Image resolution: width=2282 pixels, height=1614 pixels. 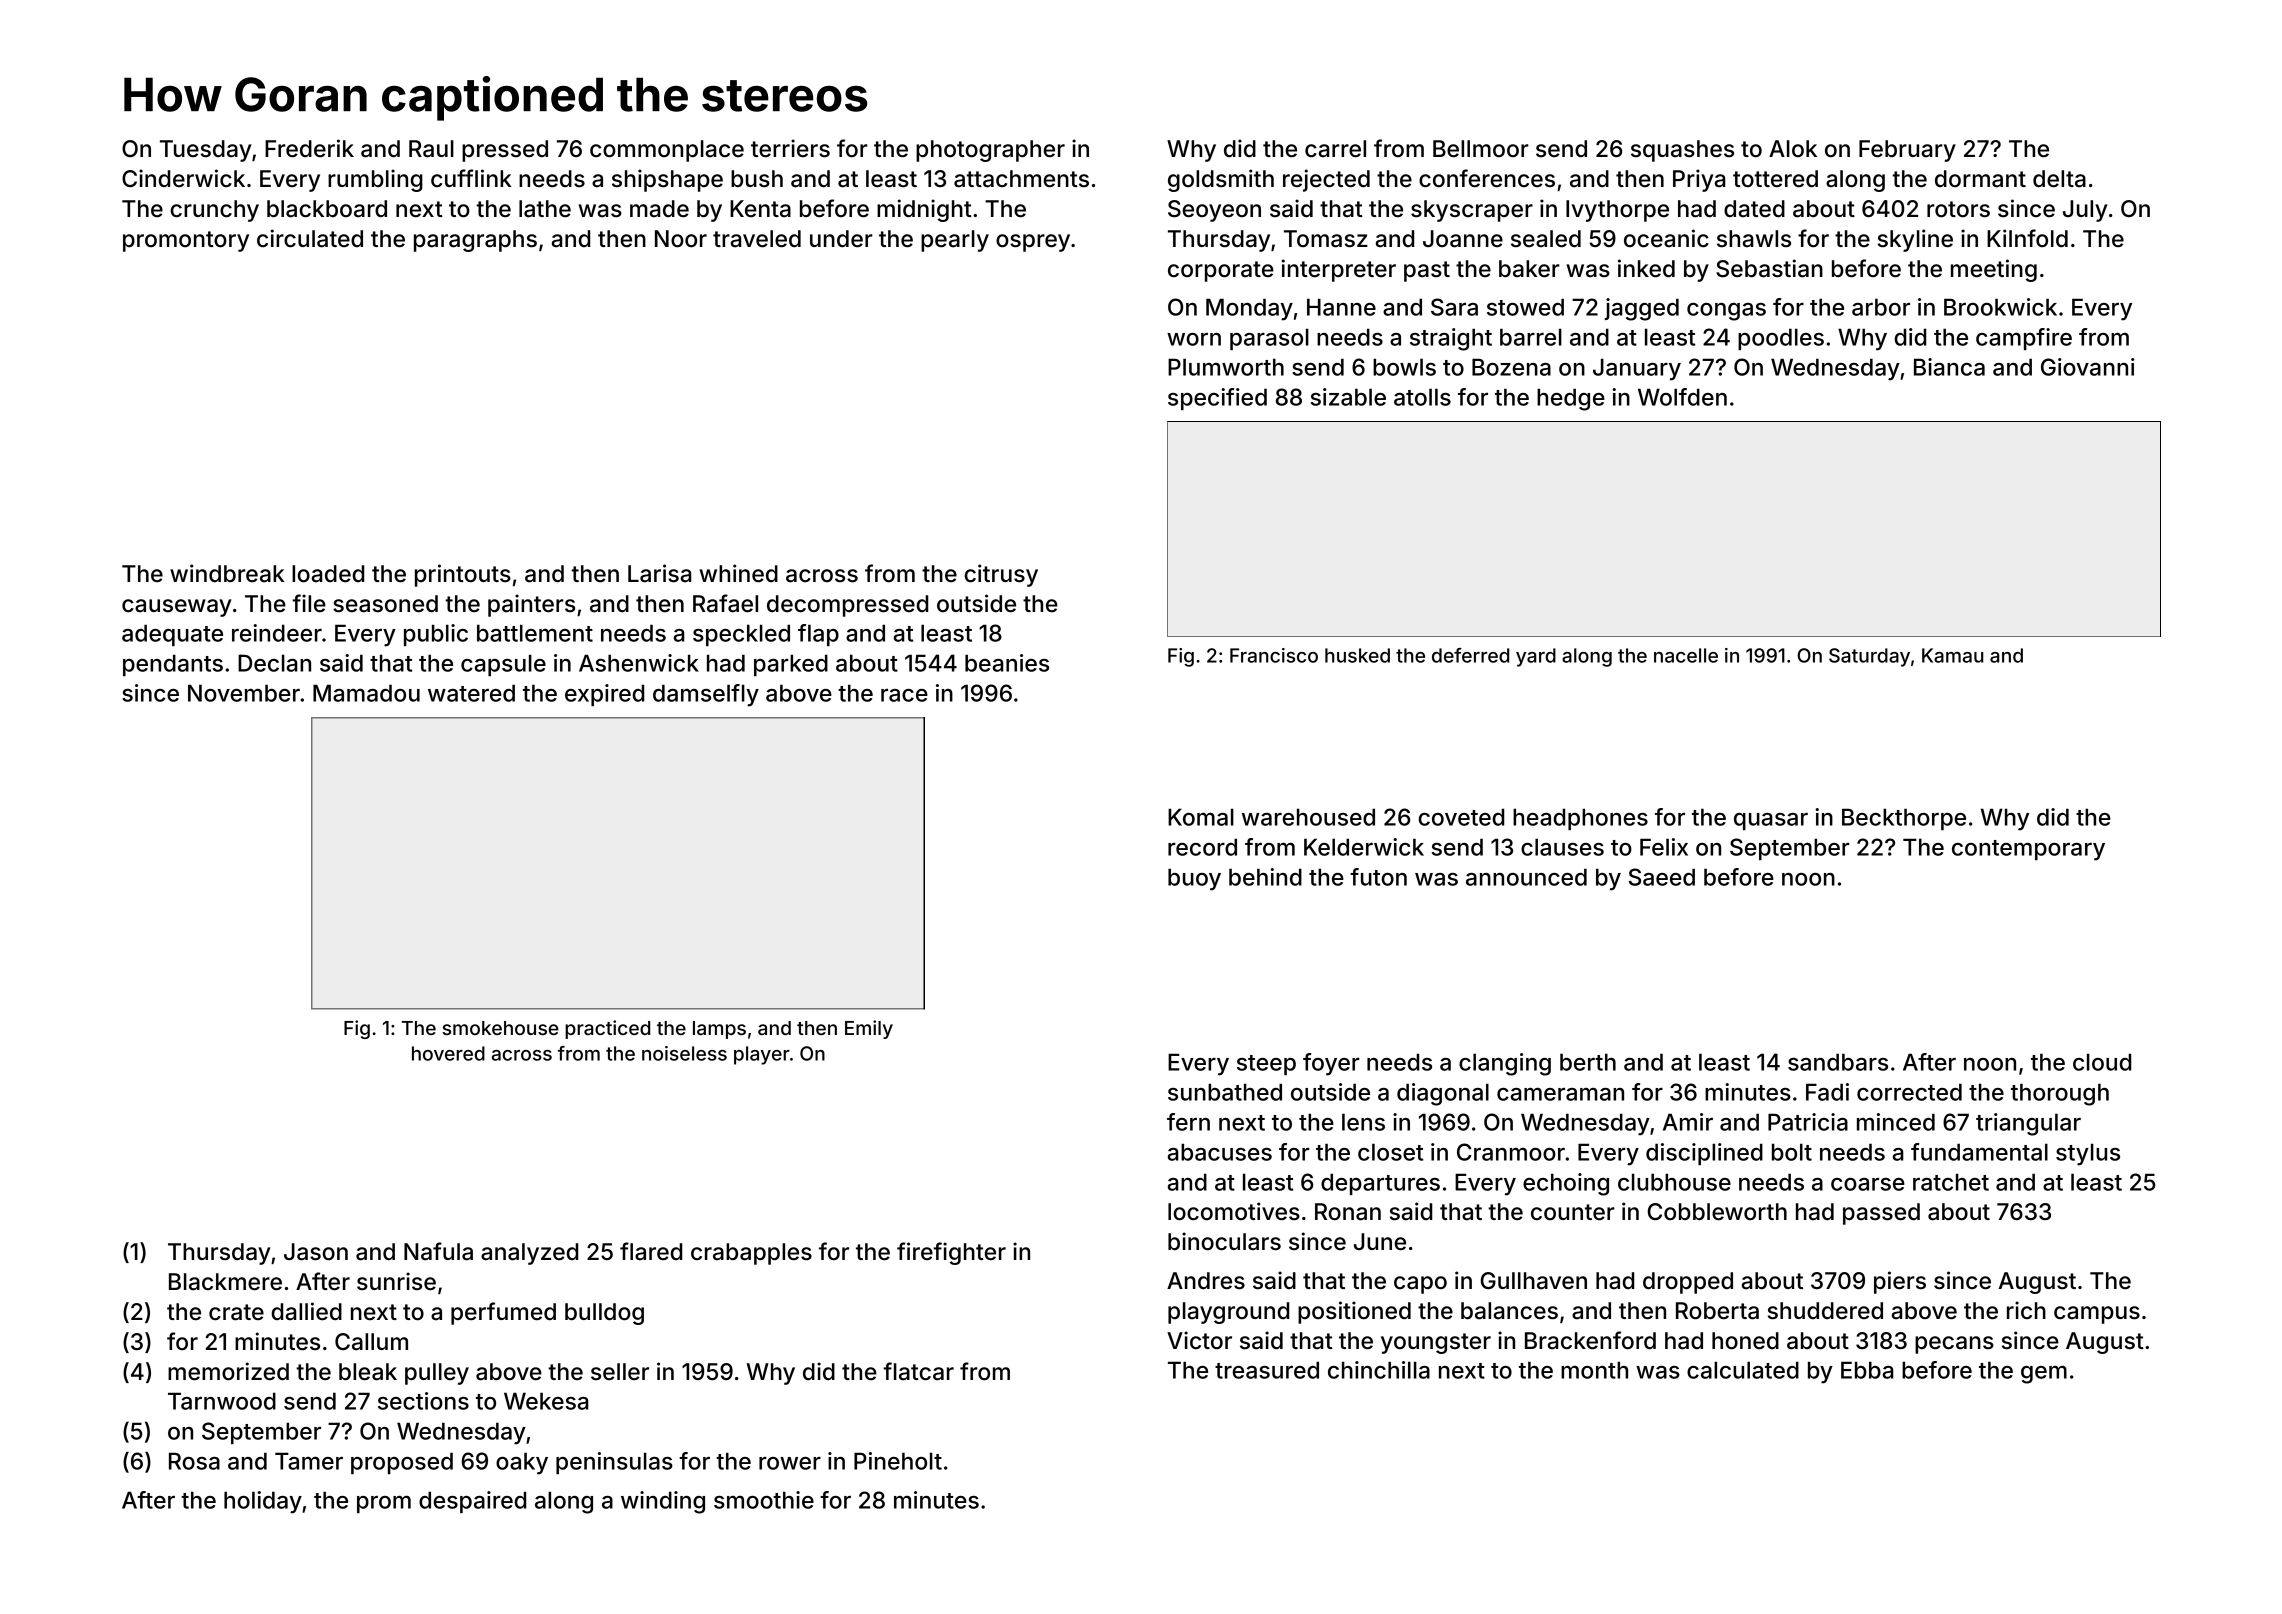 What do you see at coordinates (1904, 819) in the image?
I see `Beckthorpe` at bounding box center [1904, 819].
